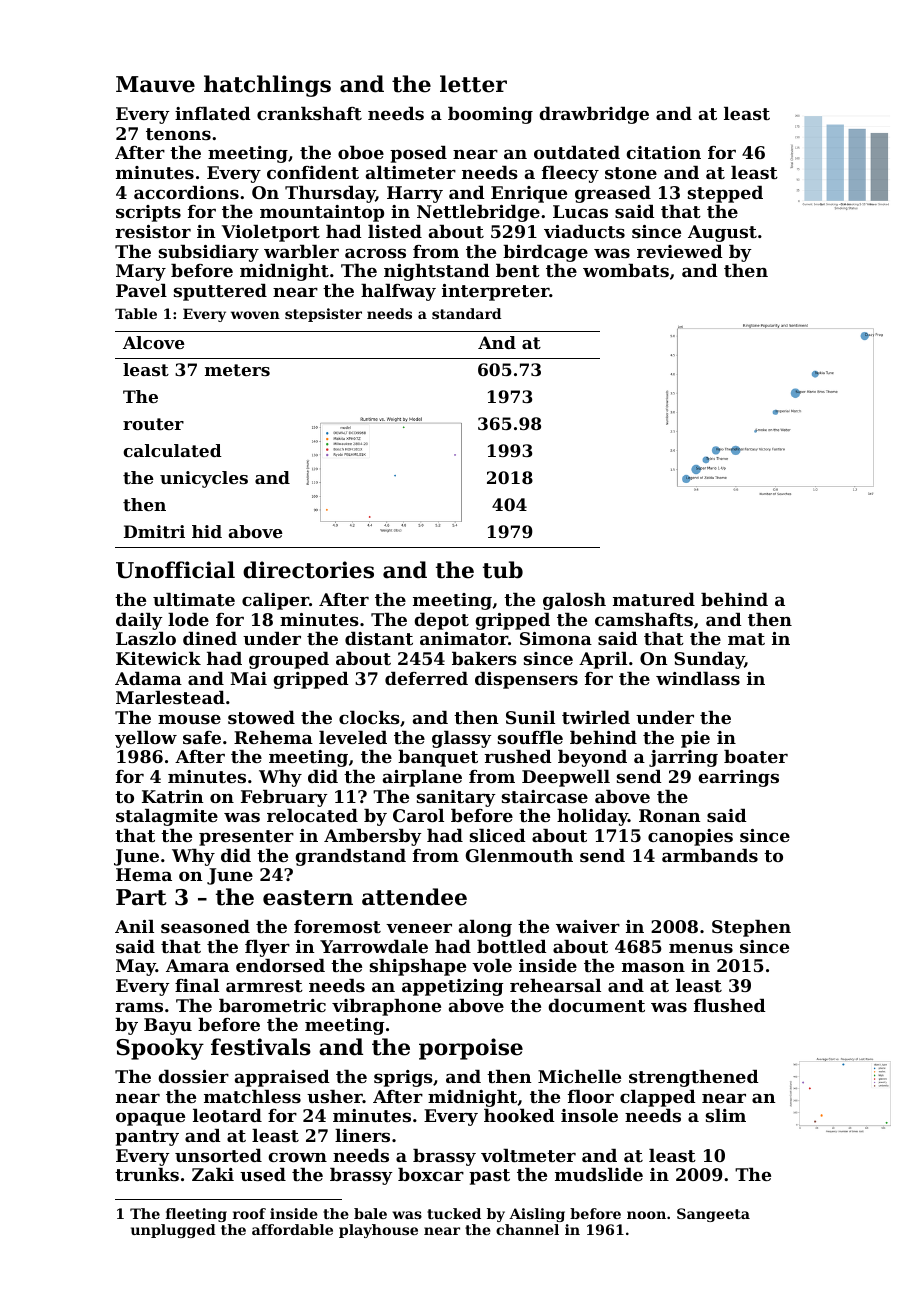 This page has width=908, height=1316. Describe the element at coordinates (292, 1229) in the page. I see `affordable` at that location.
